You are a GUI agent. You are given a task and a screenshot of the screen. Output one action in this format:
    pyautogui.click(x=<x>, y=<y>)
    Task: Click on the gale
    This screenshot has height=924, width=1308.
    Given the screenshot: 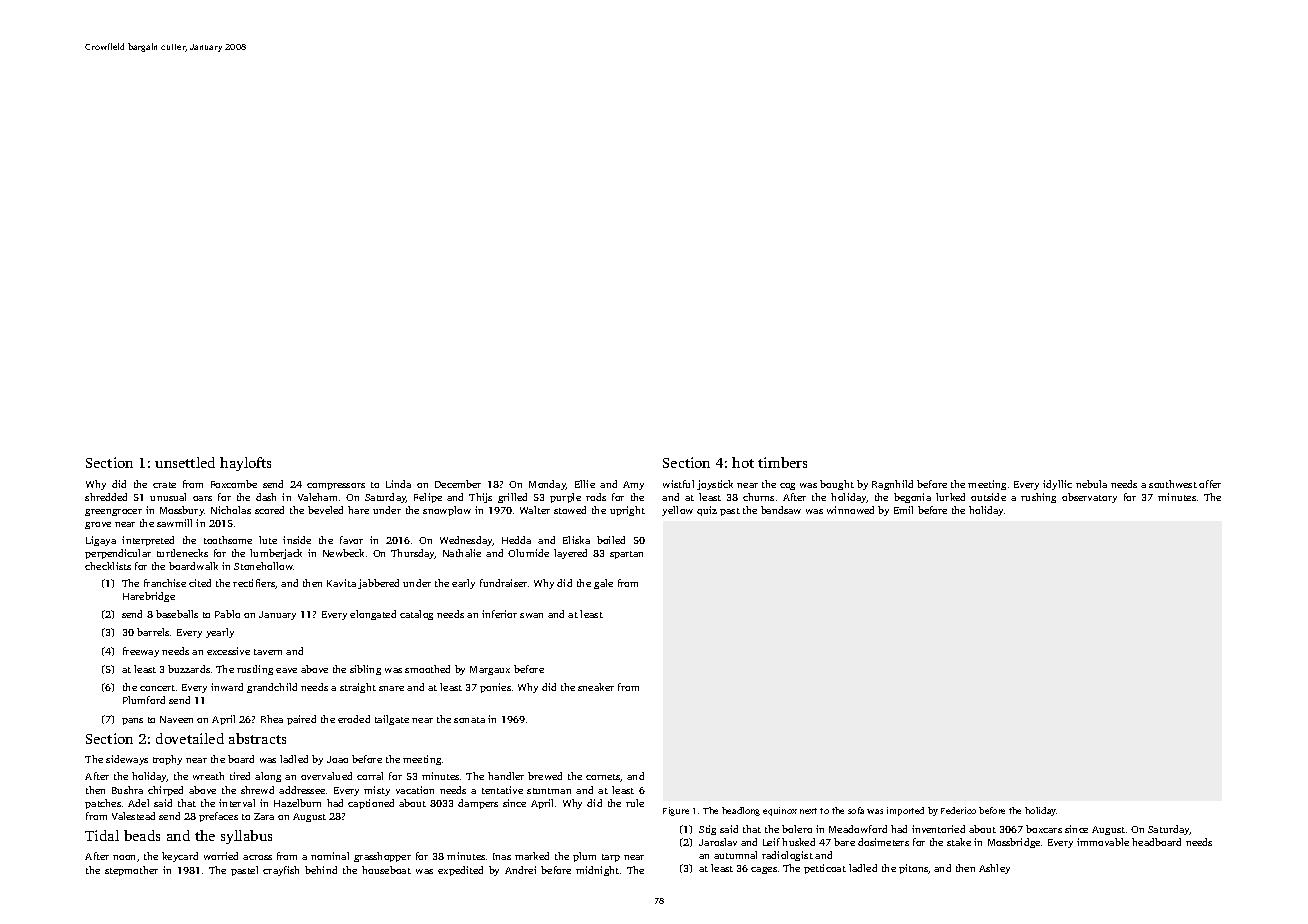 What is the action you would take?
    pyautogui.click(x=603, y=584)
